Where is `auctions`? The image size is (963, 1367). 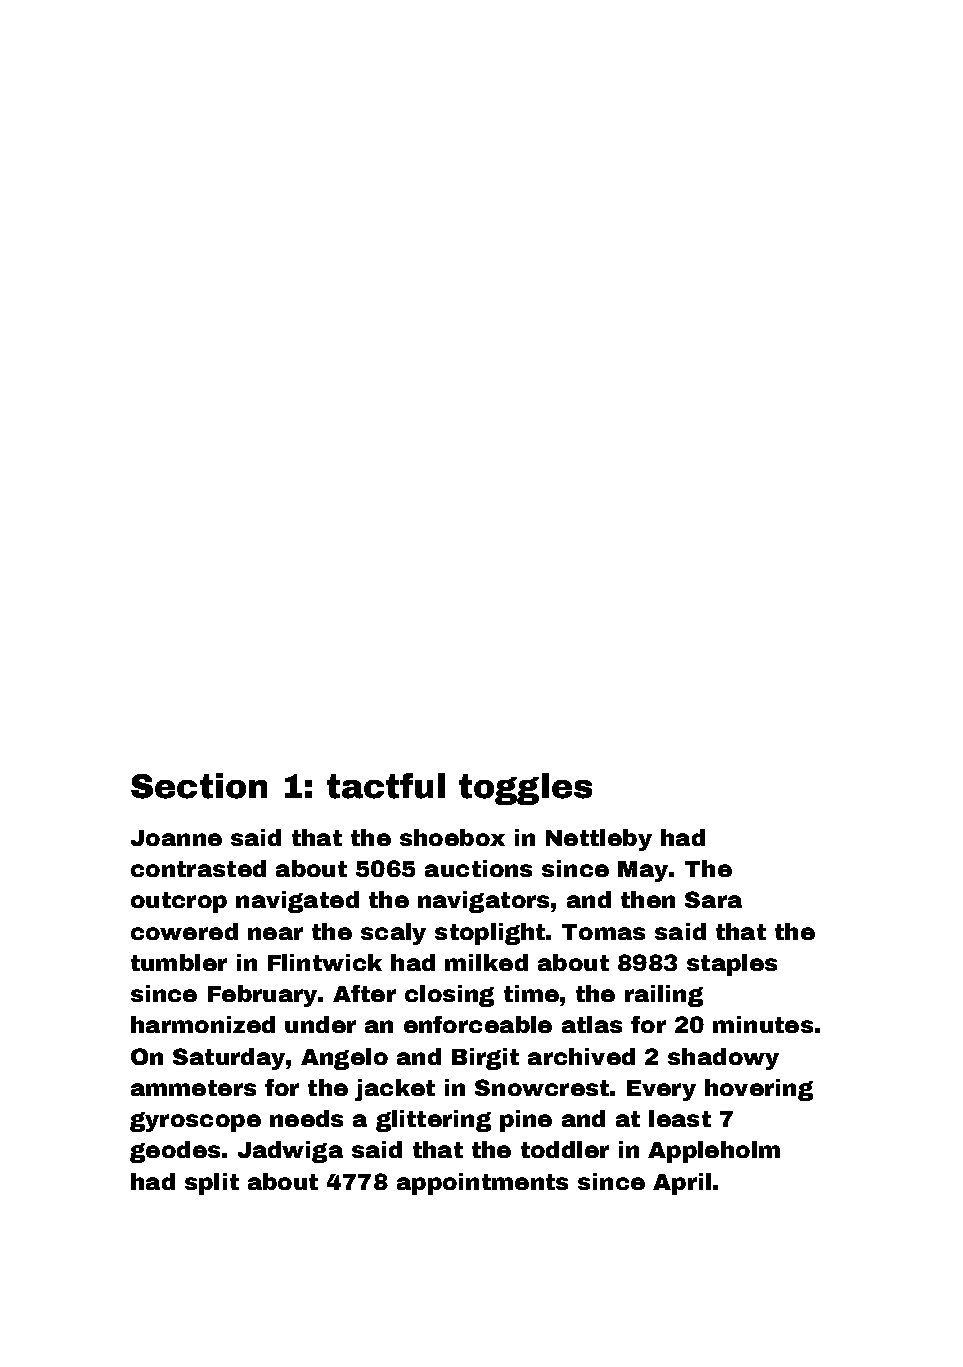
auctions is located at coordinates (478, 868).
